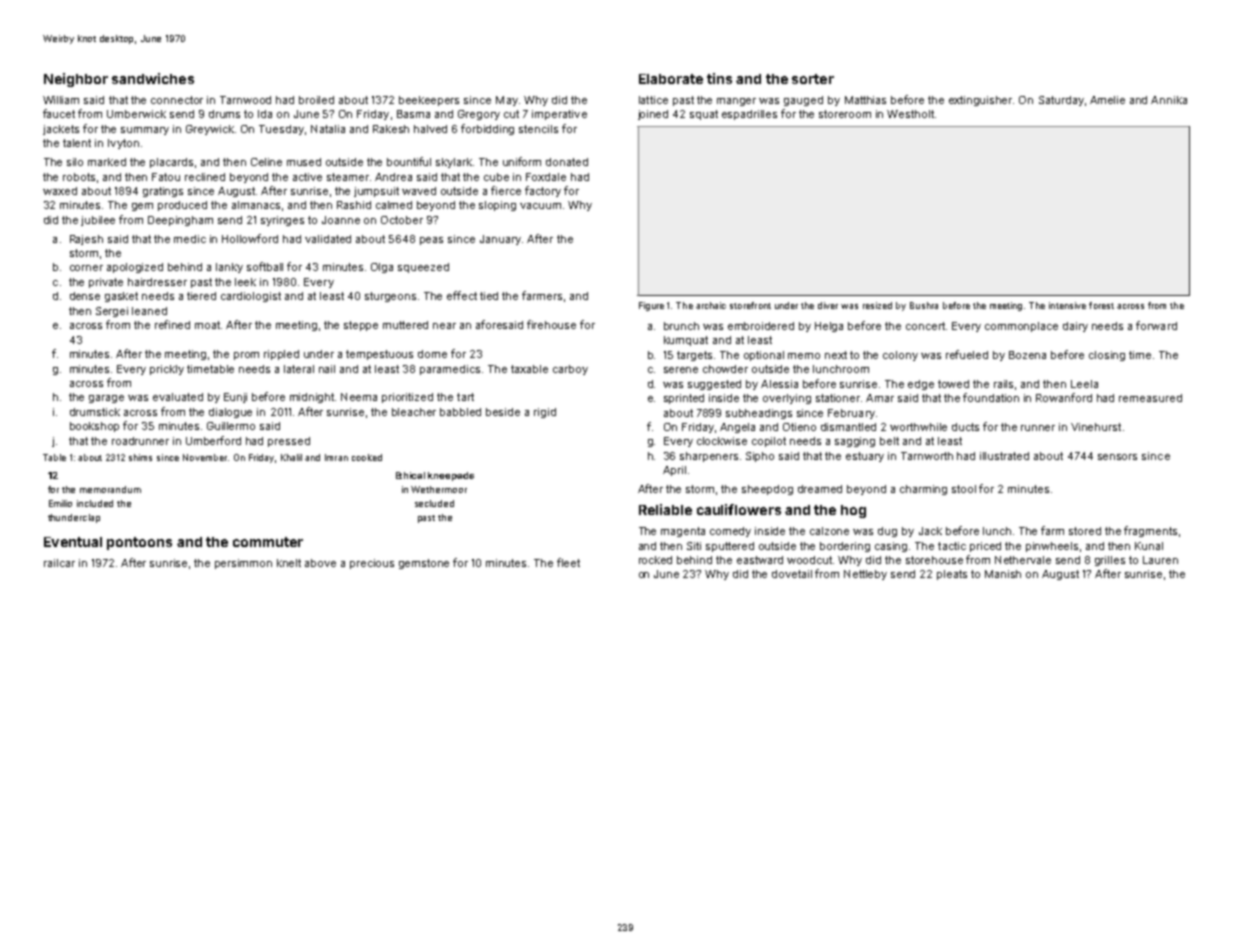  I want to click on jubilee, so click(98, 221).
